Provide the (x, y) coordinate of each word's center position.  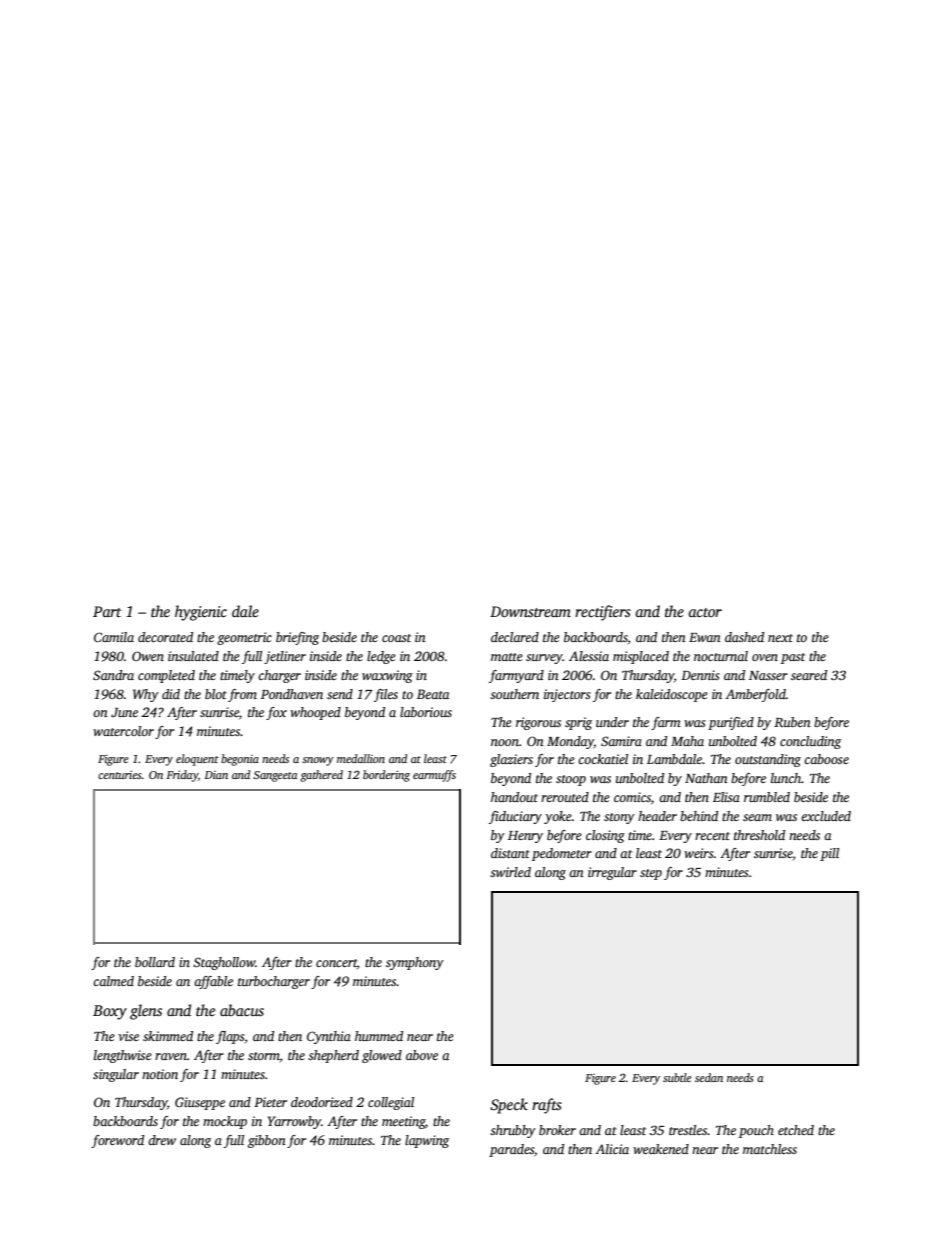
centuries (120, 775)
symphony (415, 963)
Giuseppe (200, 1103)
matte (507, 657)
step (651, 874)
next (780, 638)
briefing (297, 638)
